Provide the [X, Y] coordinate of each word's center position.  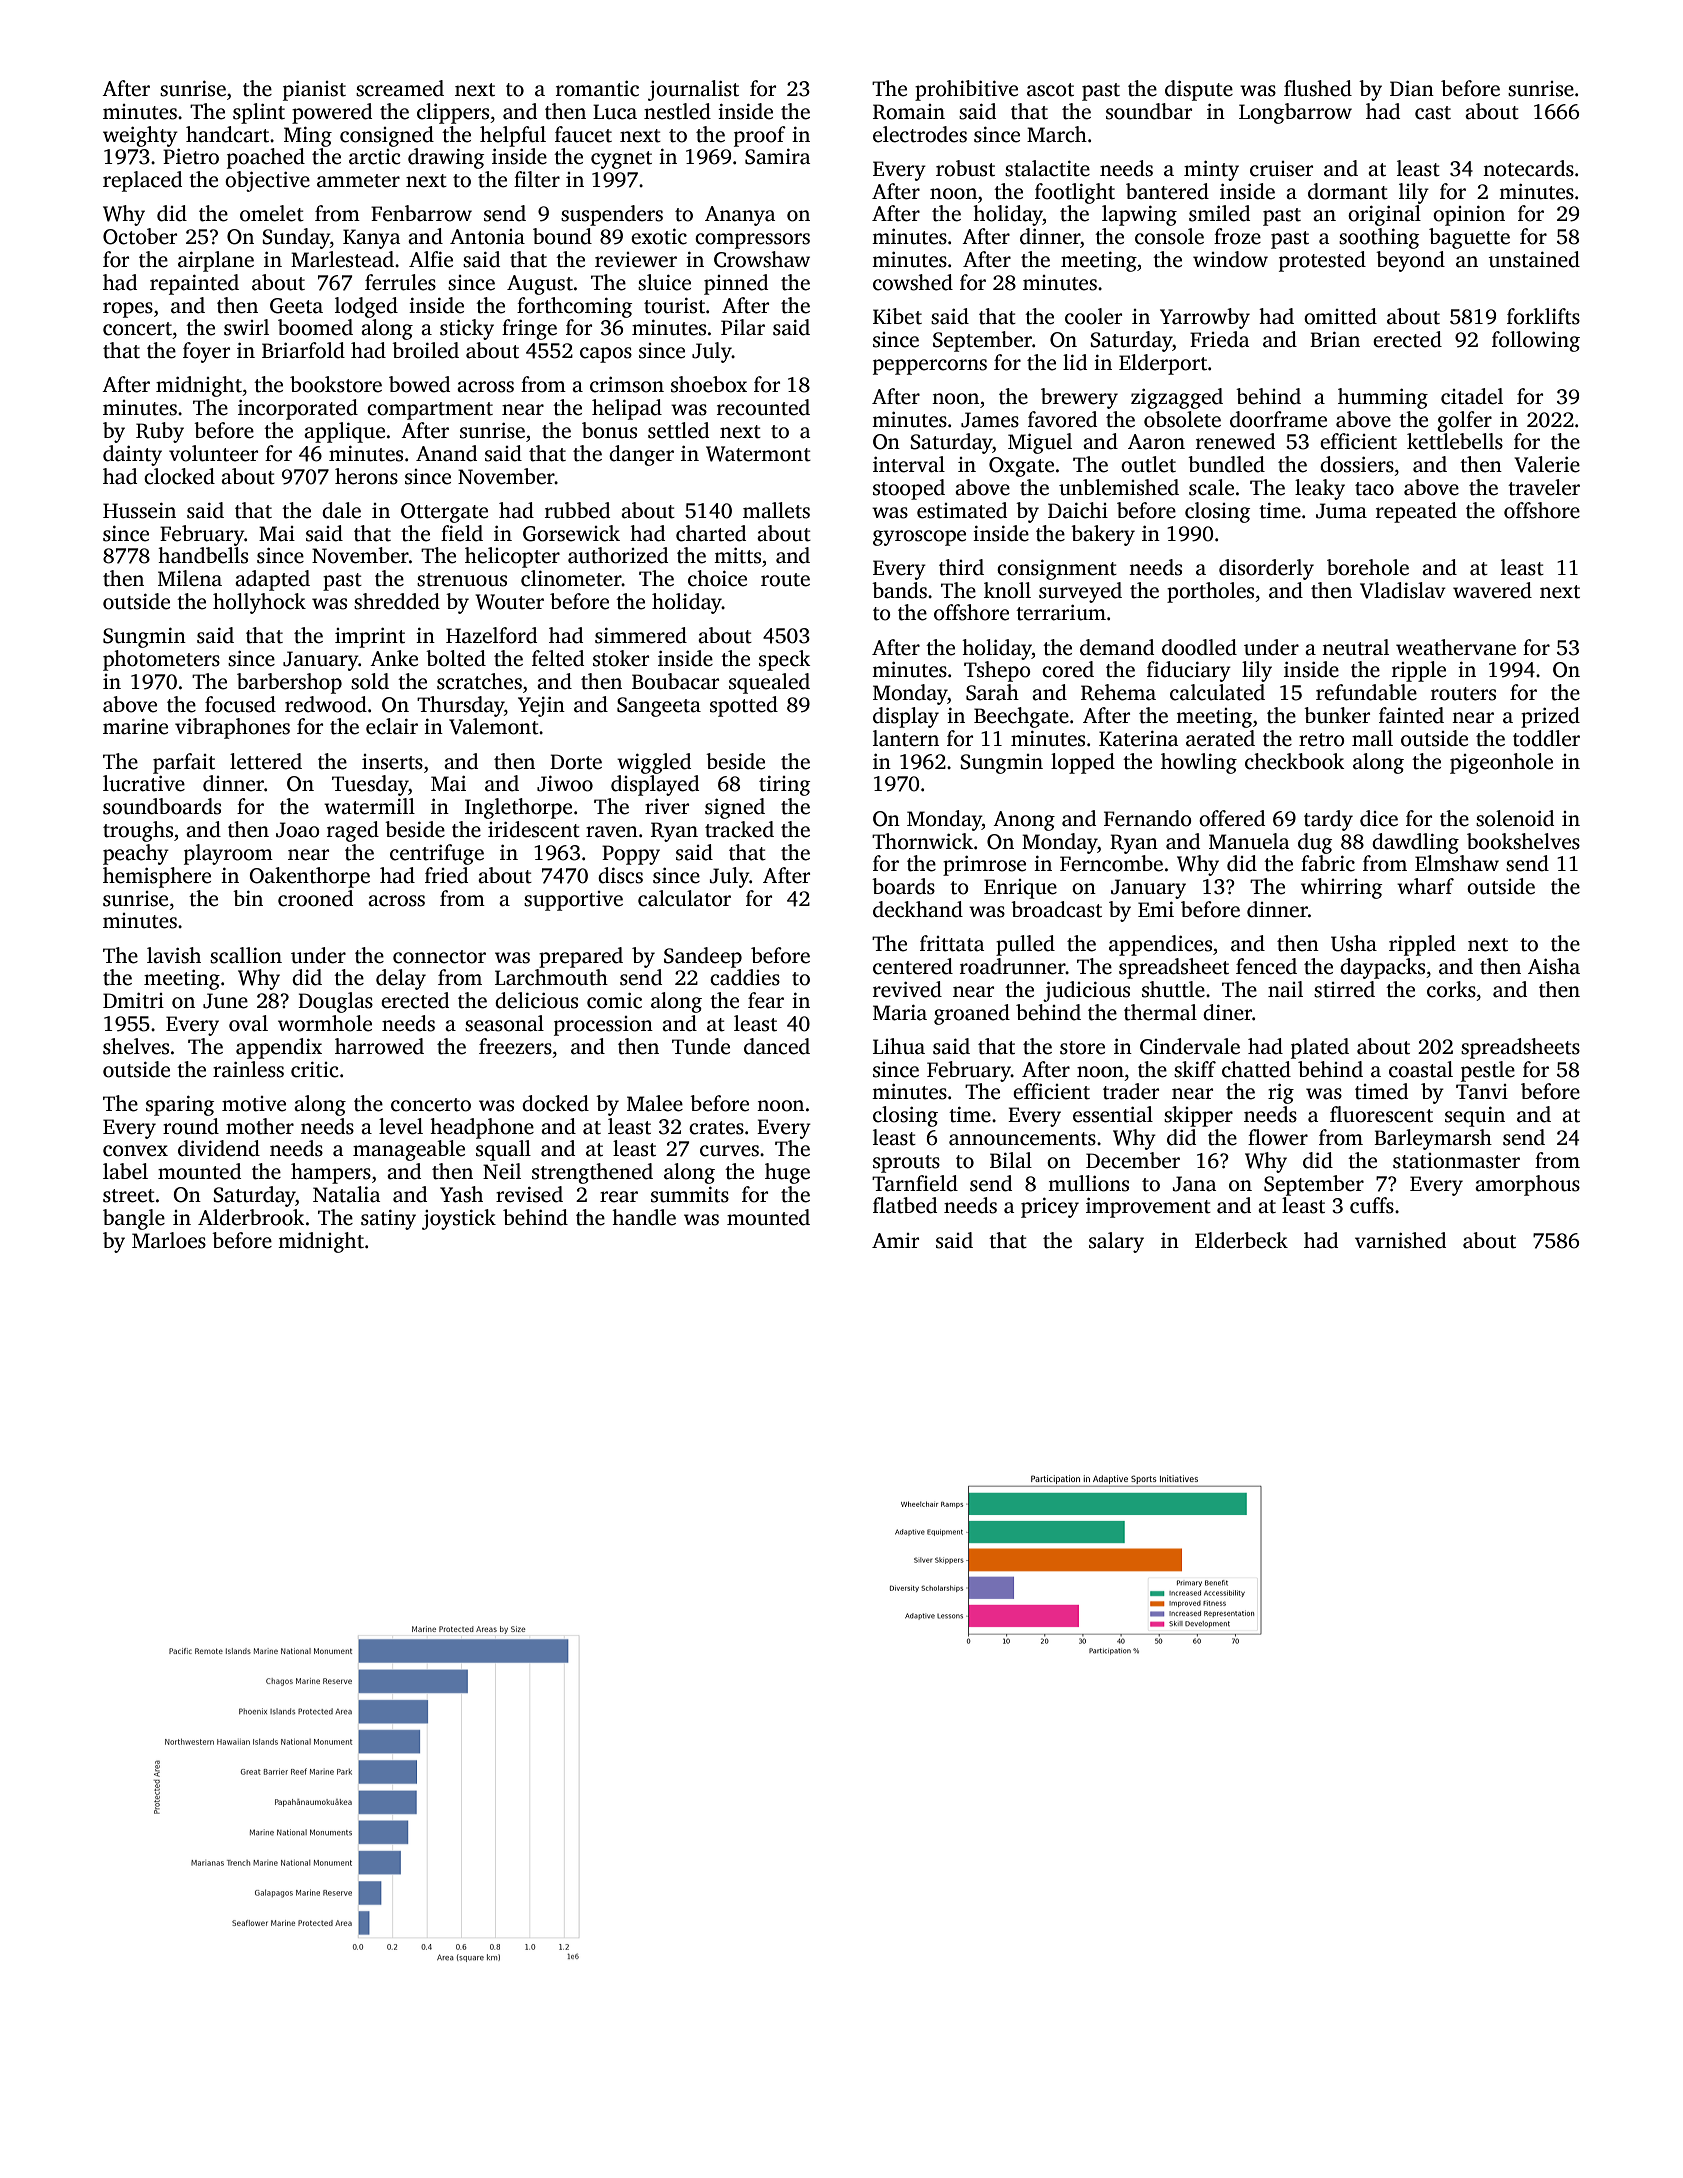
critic [314, 1070]
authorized [618, 555]
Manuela [1249, 841]
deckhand [918, 909]
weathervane [1456, 647]
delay [401, 979]
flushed [1318, 88]
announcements [1022, 1139]
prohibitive [966, 90]
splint [259, 113]
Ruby [160, 432]
